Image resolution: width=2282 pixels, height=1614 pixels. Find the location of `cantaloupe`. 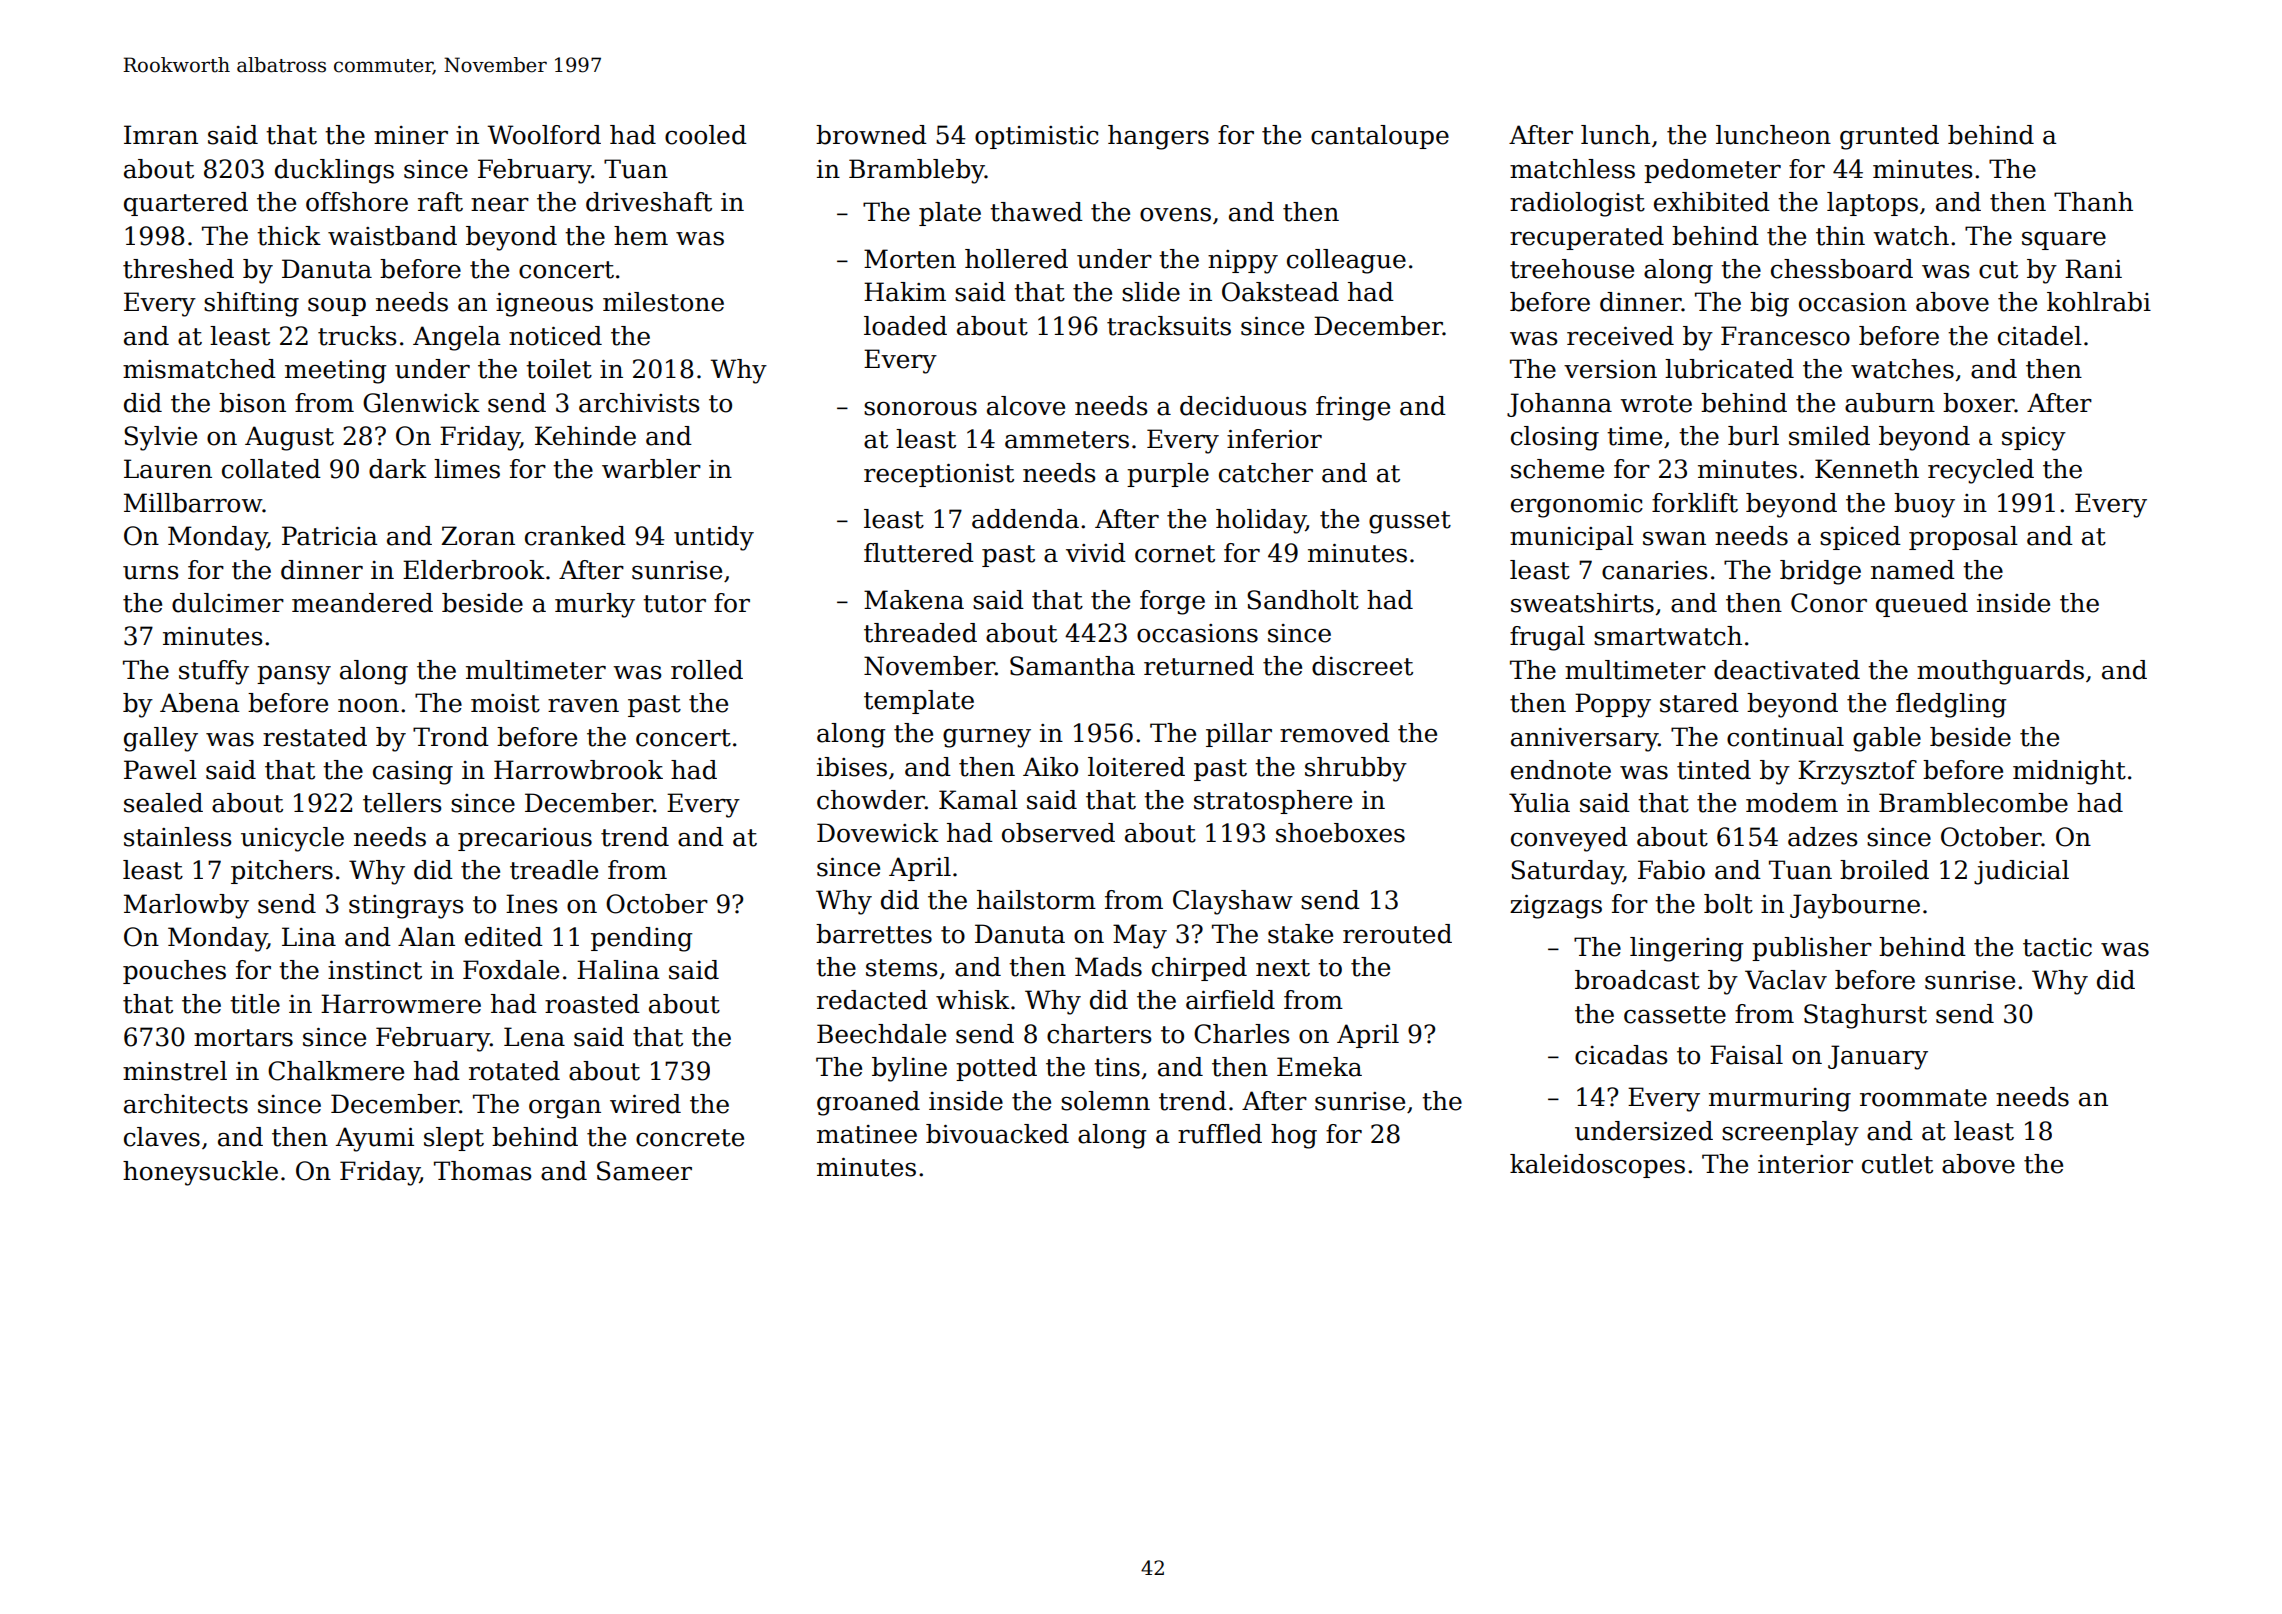

cantaloupe is located at coordinates (1380, 137).
